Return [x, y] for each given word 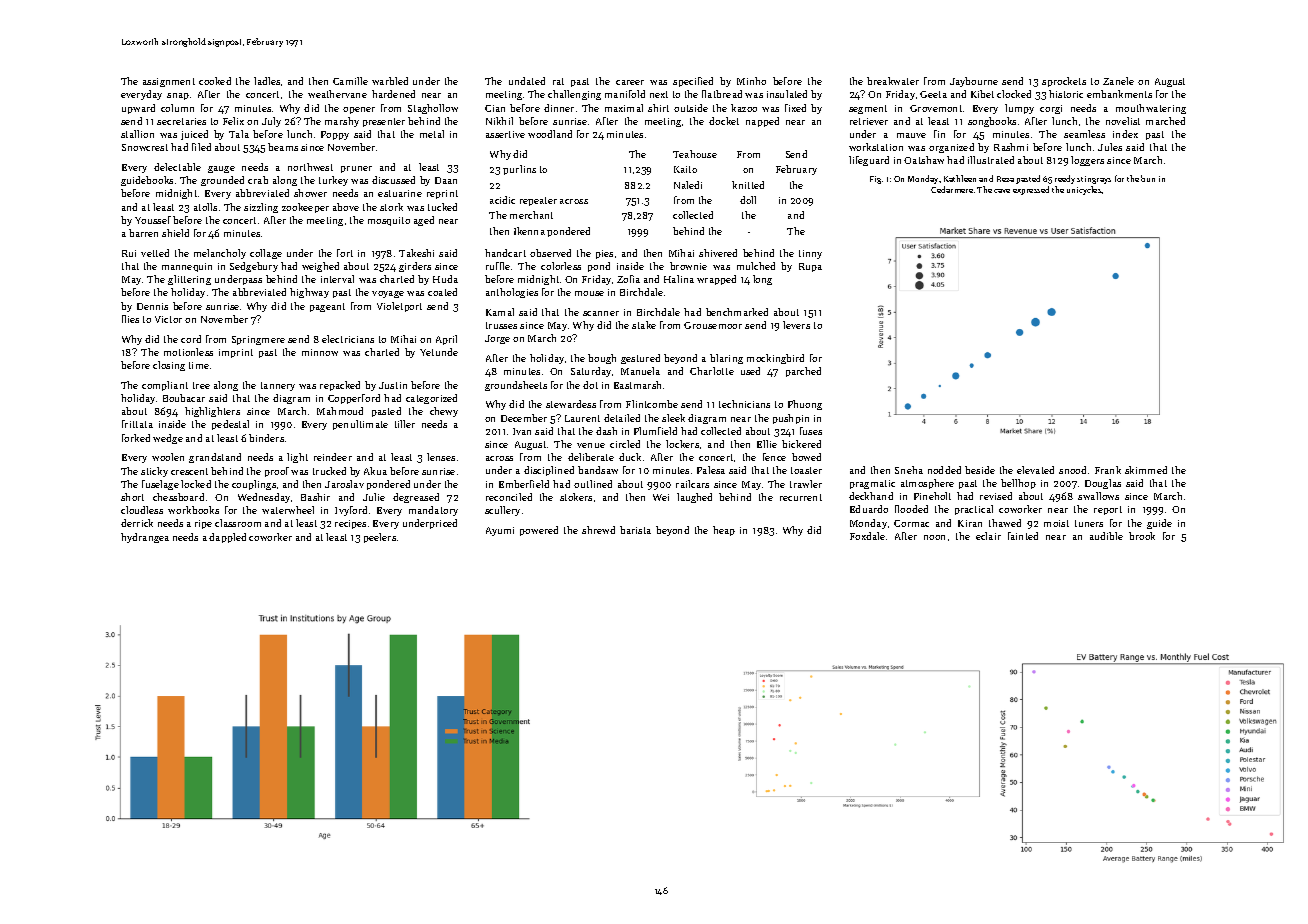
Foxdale [867, 536]
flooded [911, 509]
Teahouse [695, 154]
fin [939, 134]
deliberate [591, 457]
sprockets [1064, 82]
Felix [233, 121]
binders [266, 438]
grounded [222, 181]
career [630, 82]
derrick [137, 523]
